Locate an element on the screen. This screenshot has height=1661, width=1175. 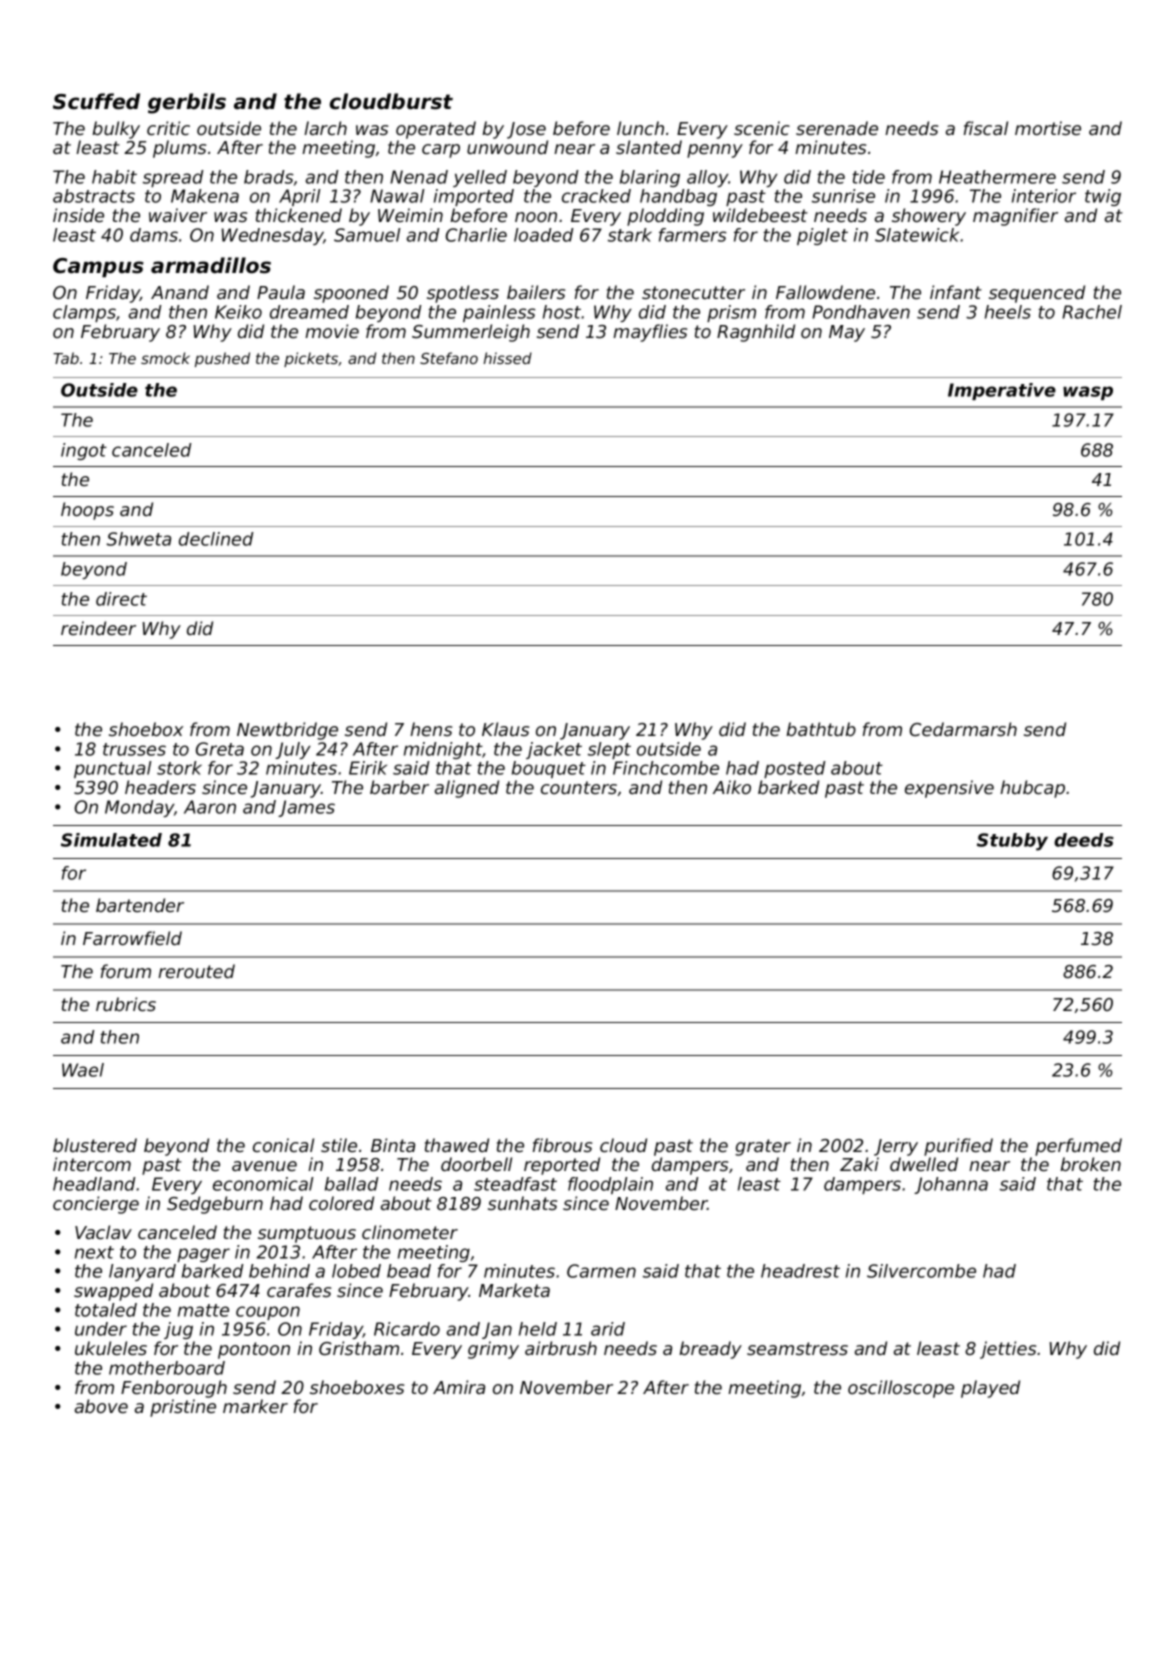
arid is located at coordinates (608, 1329).
